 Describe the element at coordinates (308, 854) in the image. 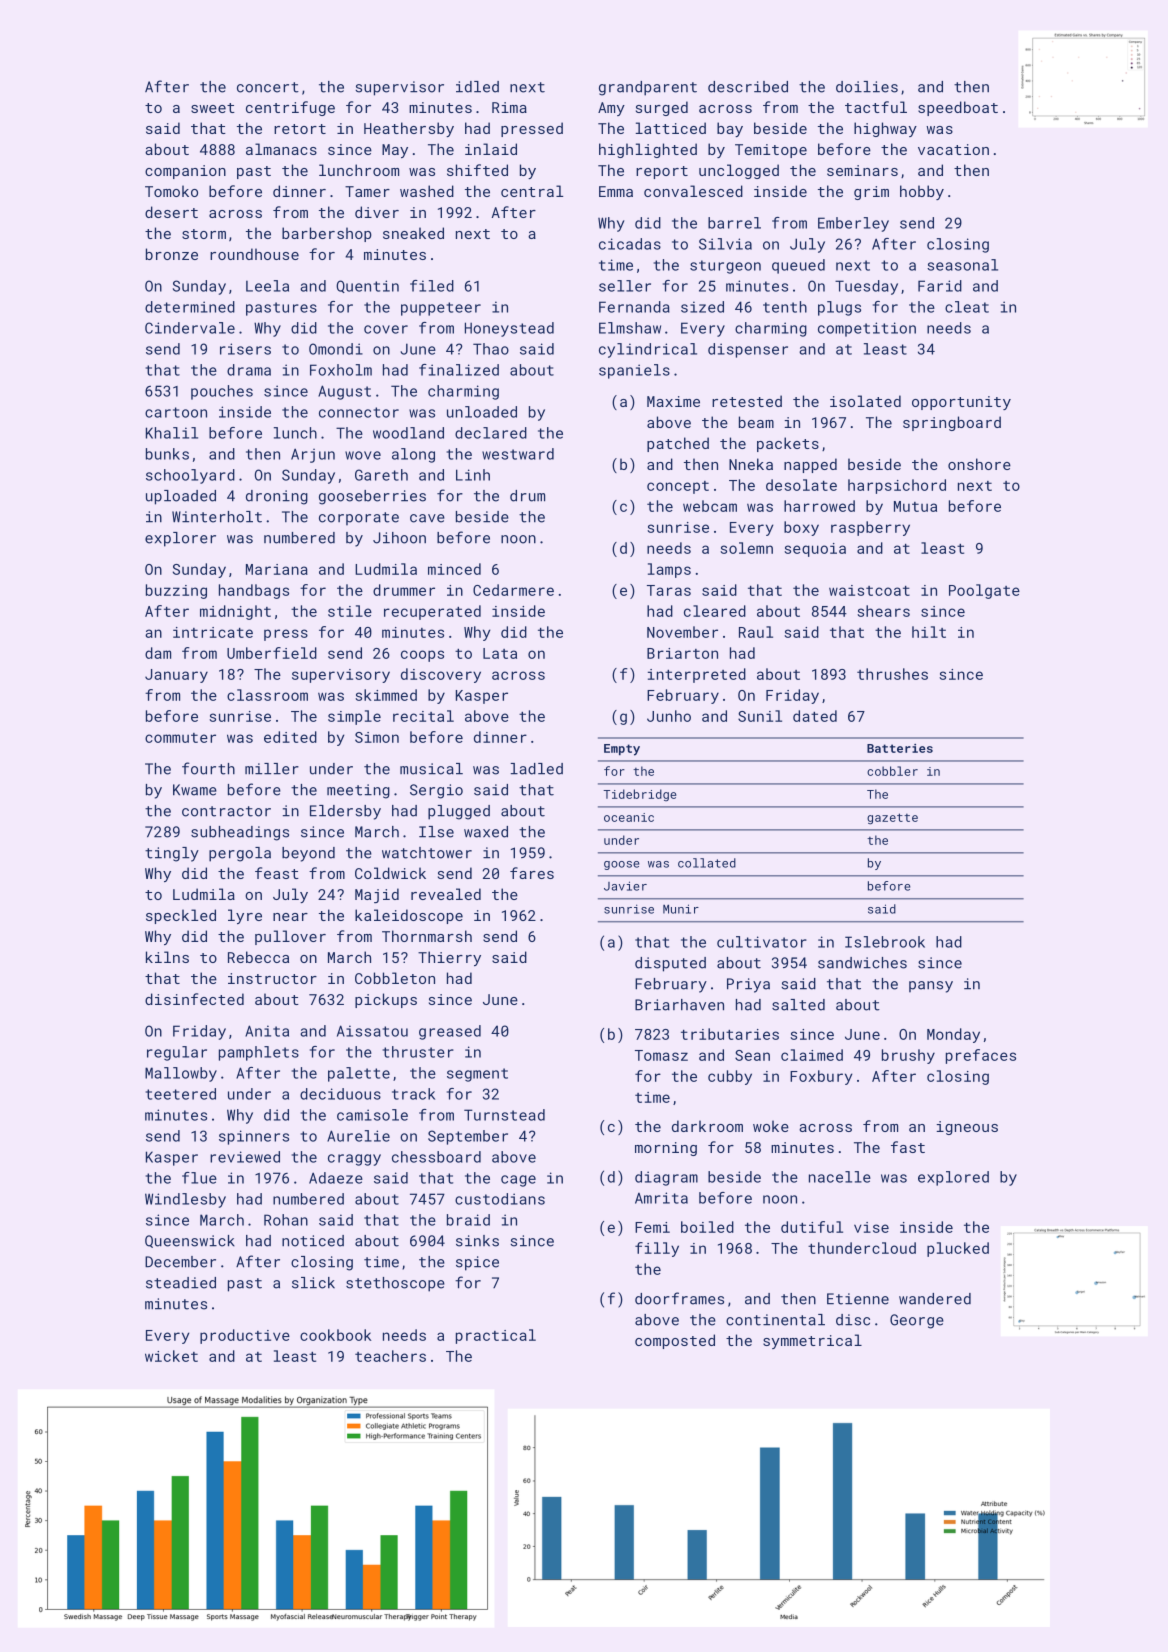

I see `beyond` at that location.
